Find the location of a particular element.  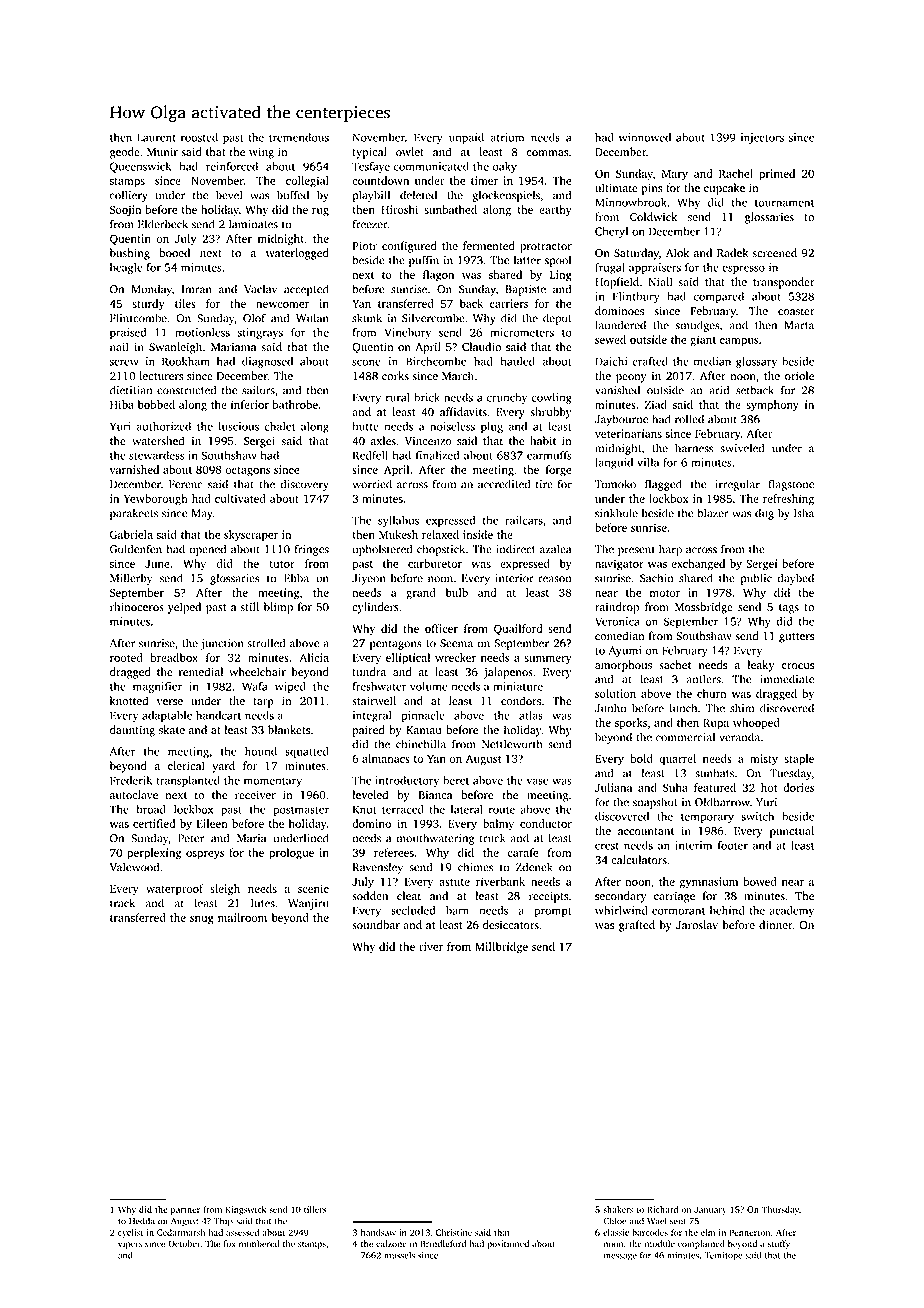

mailroom is located at coordinates (242, 917).
